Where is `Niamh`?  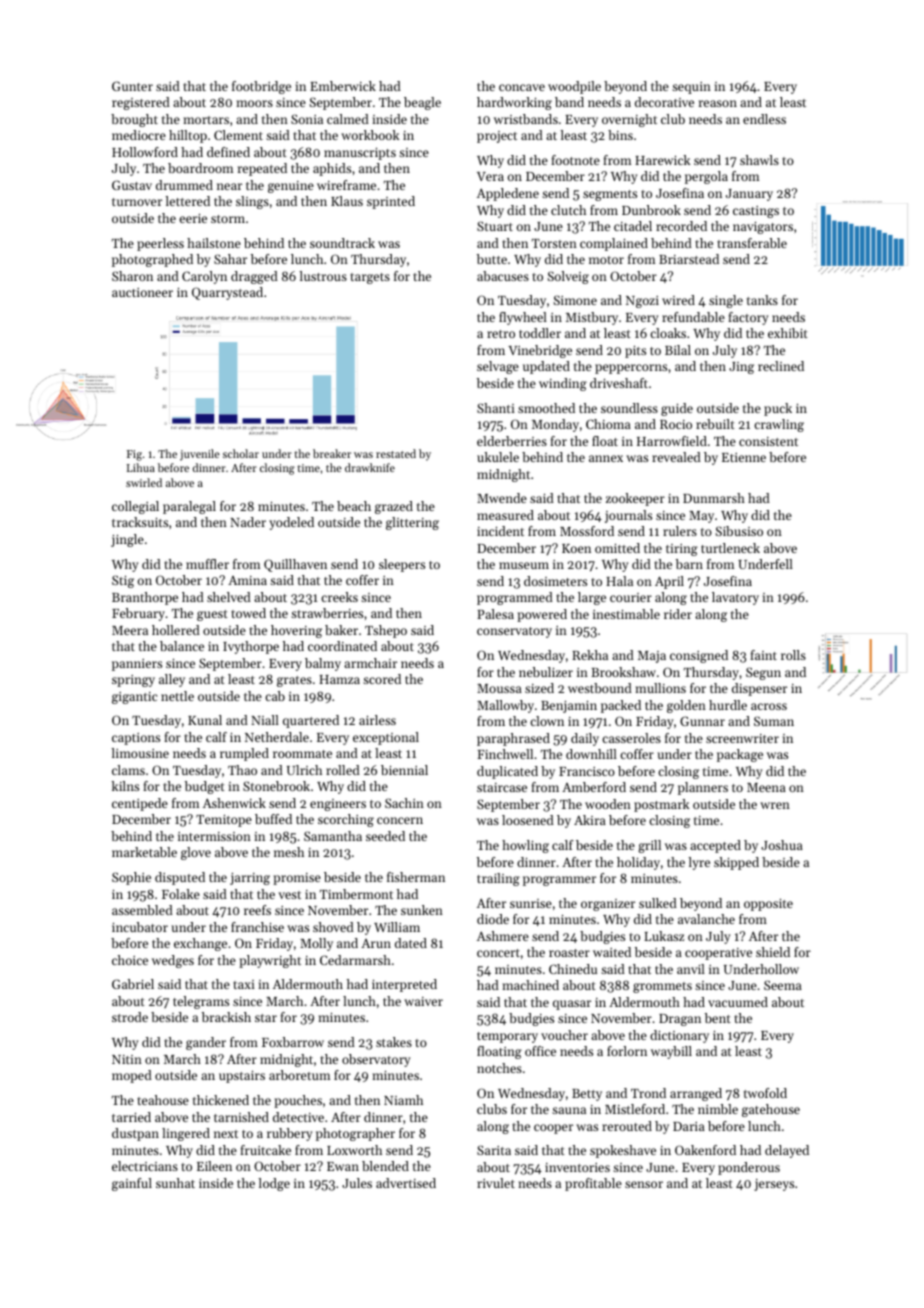 Niamh is located at coordinates (403, 1100).
